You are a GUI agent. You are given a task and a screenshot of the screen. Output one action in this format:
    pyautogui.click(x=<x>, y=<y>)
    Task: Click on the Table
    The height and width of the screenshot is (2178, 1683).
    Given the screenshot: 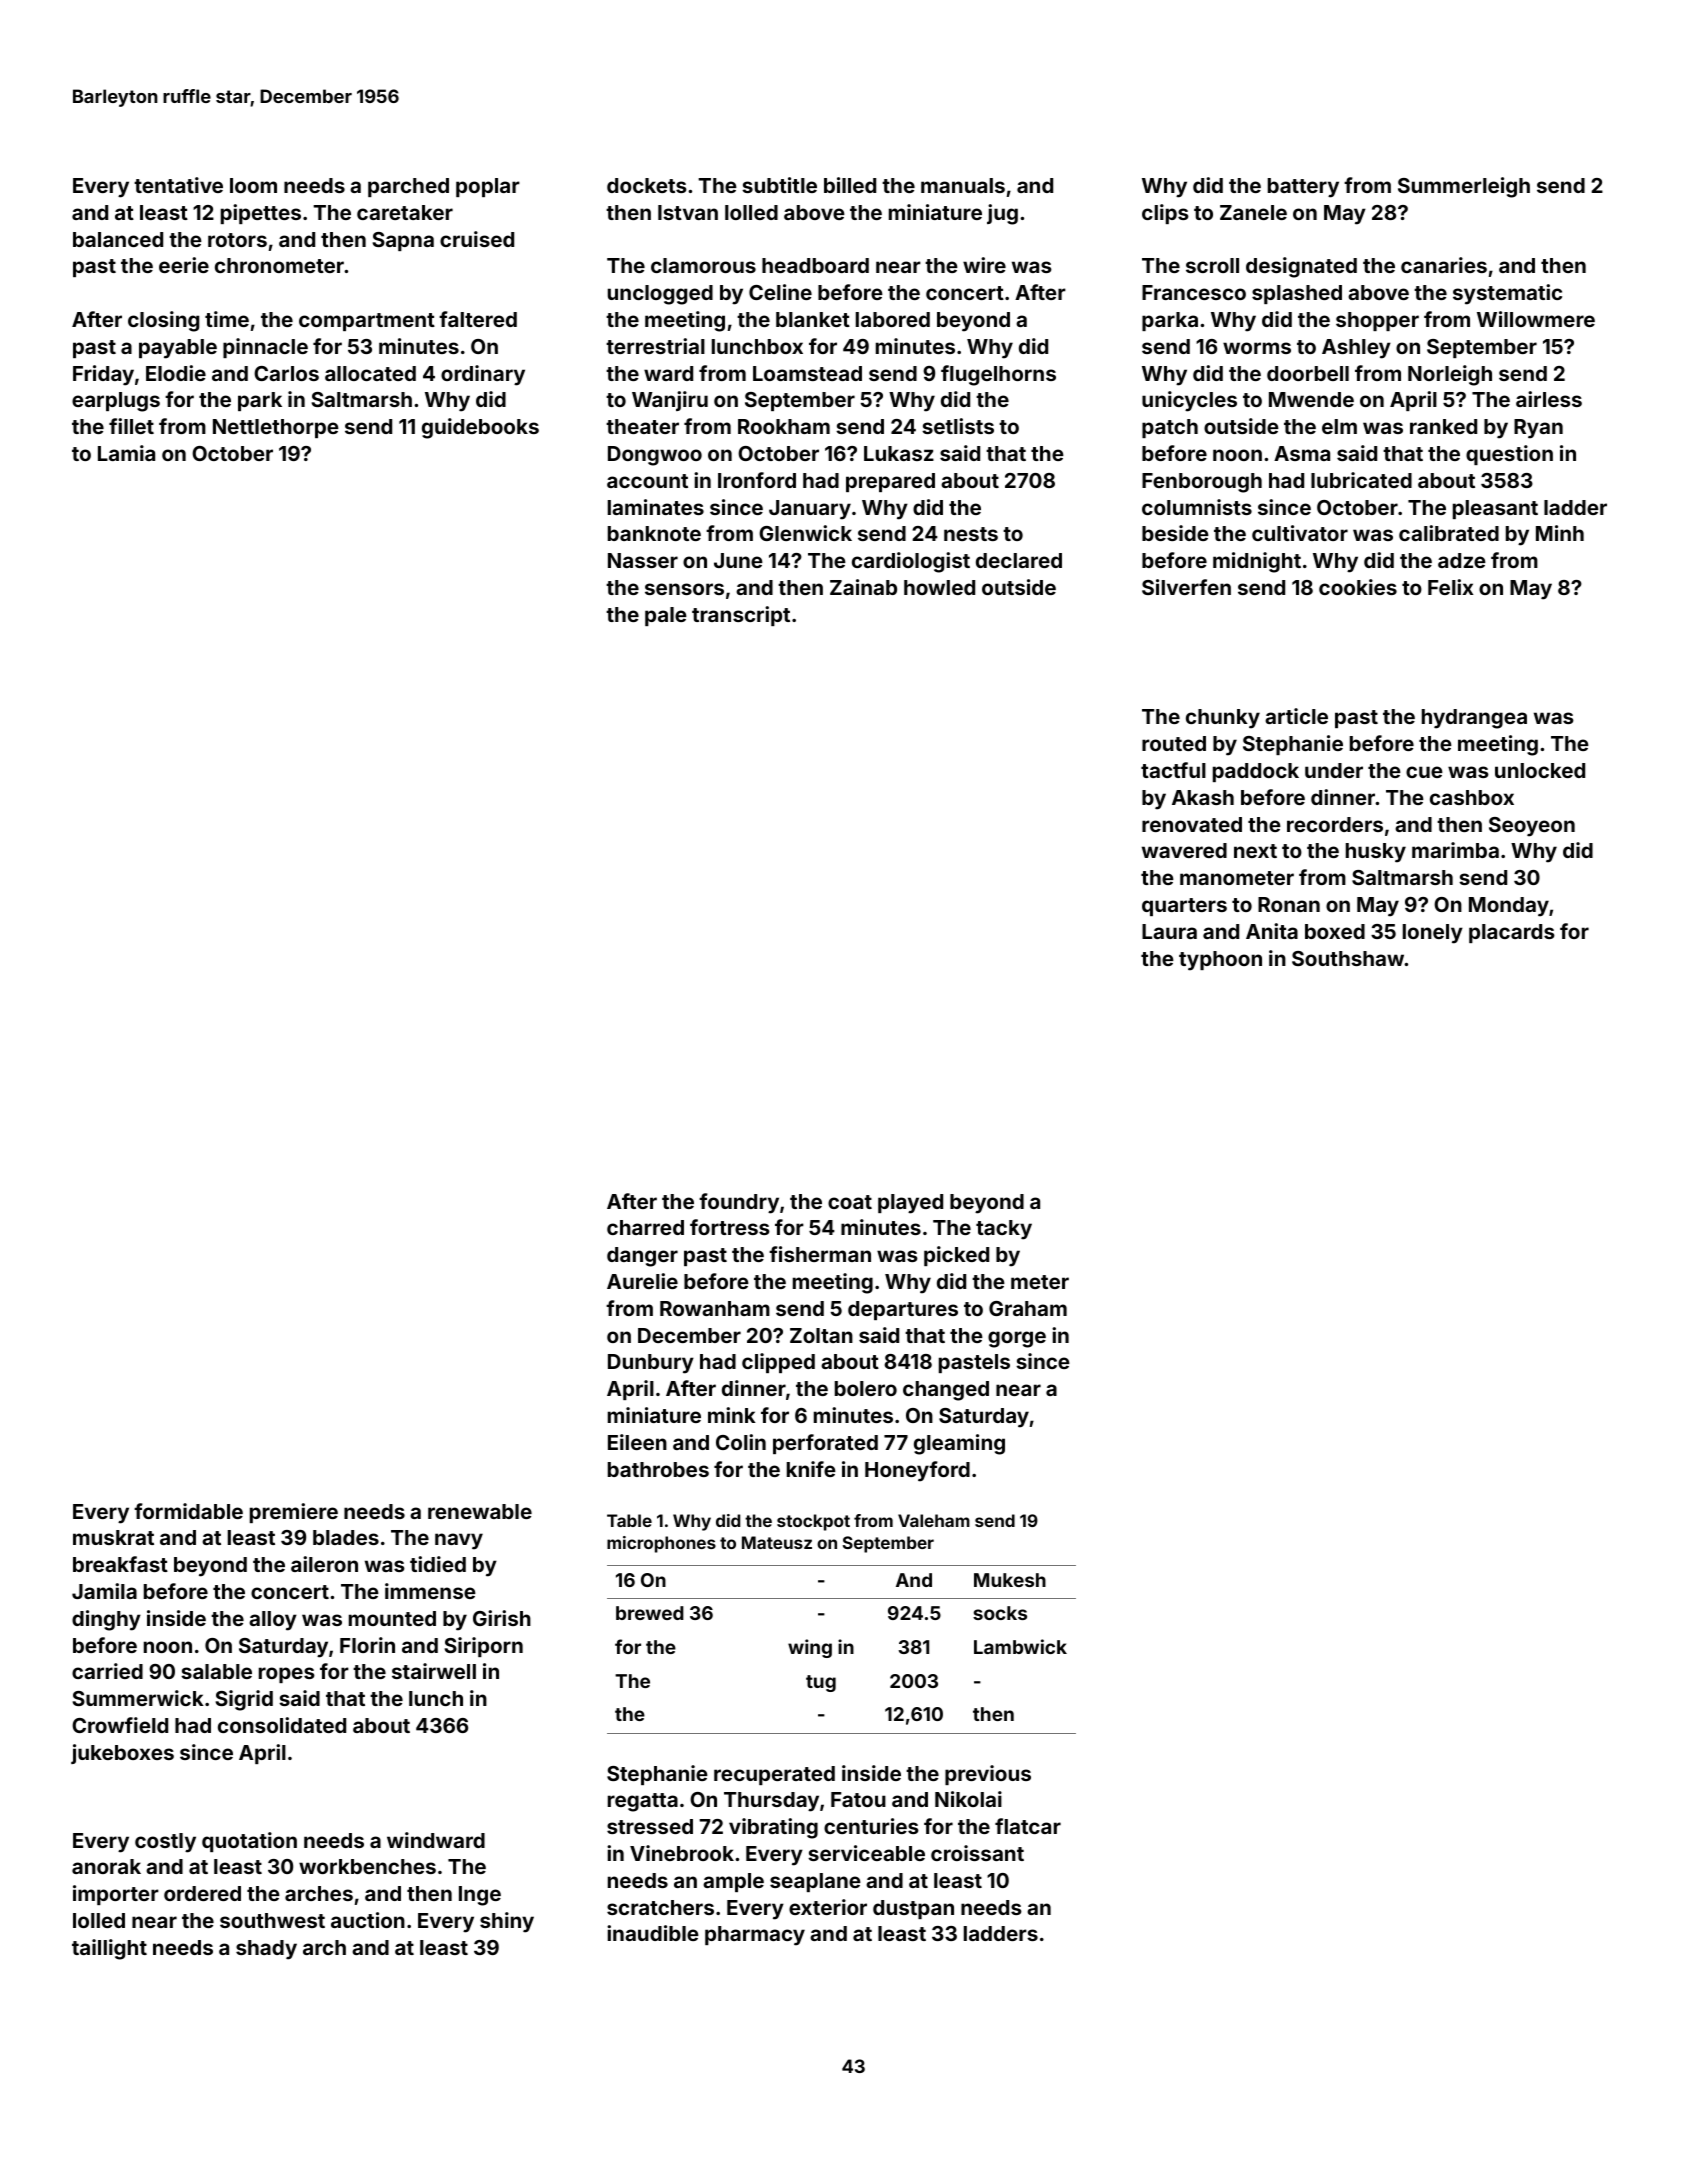 What is the action you would take?
    pyautogui.click(x=629, y=1520)
